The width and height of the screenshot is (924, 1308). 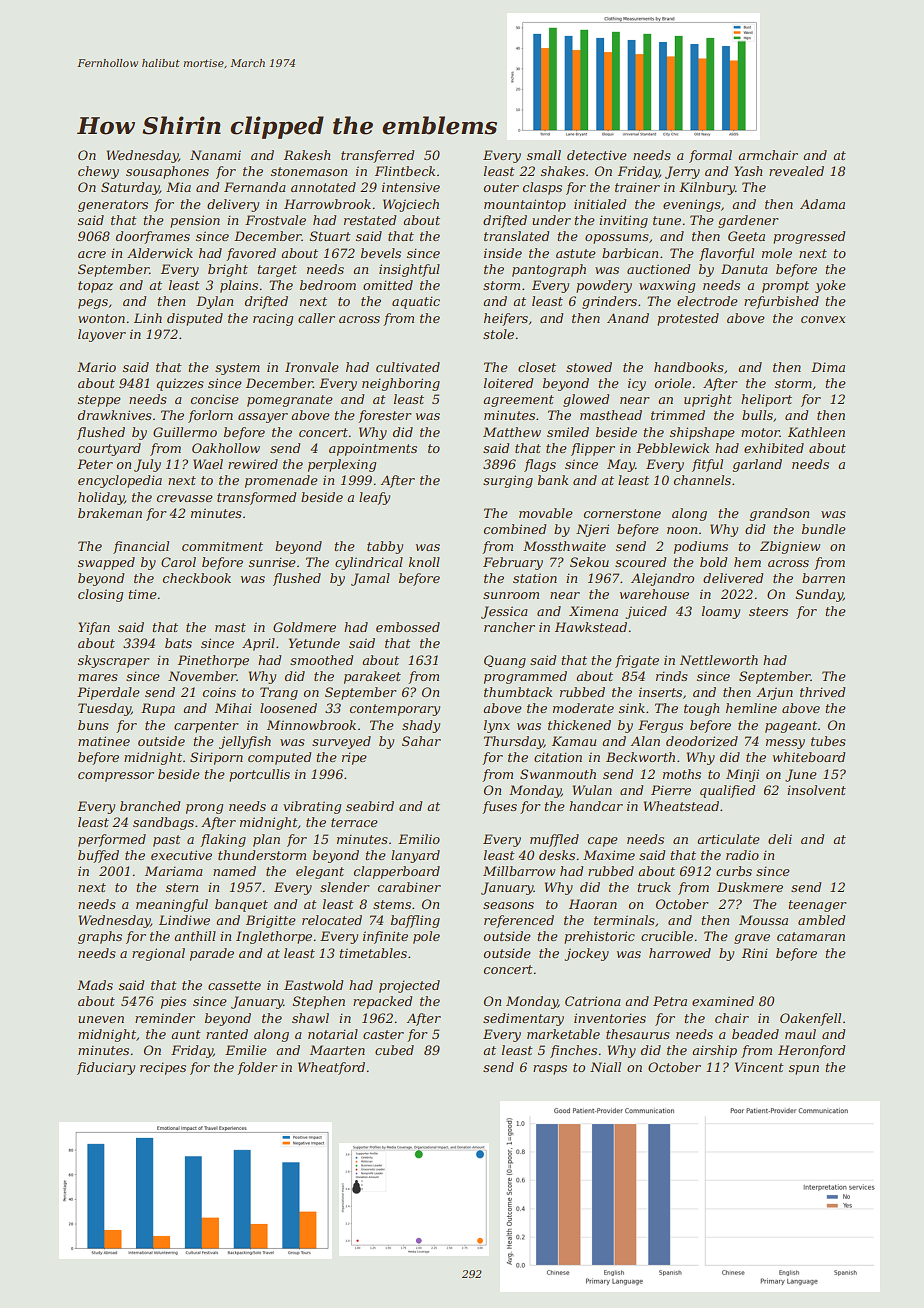 What do you see at coordinates (204, 809) in the screenshot?
I see `prong` at bounding box center [204, 809].
